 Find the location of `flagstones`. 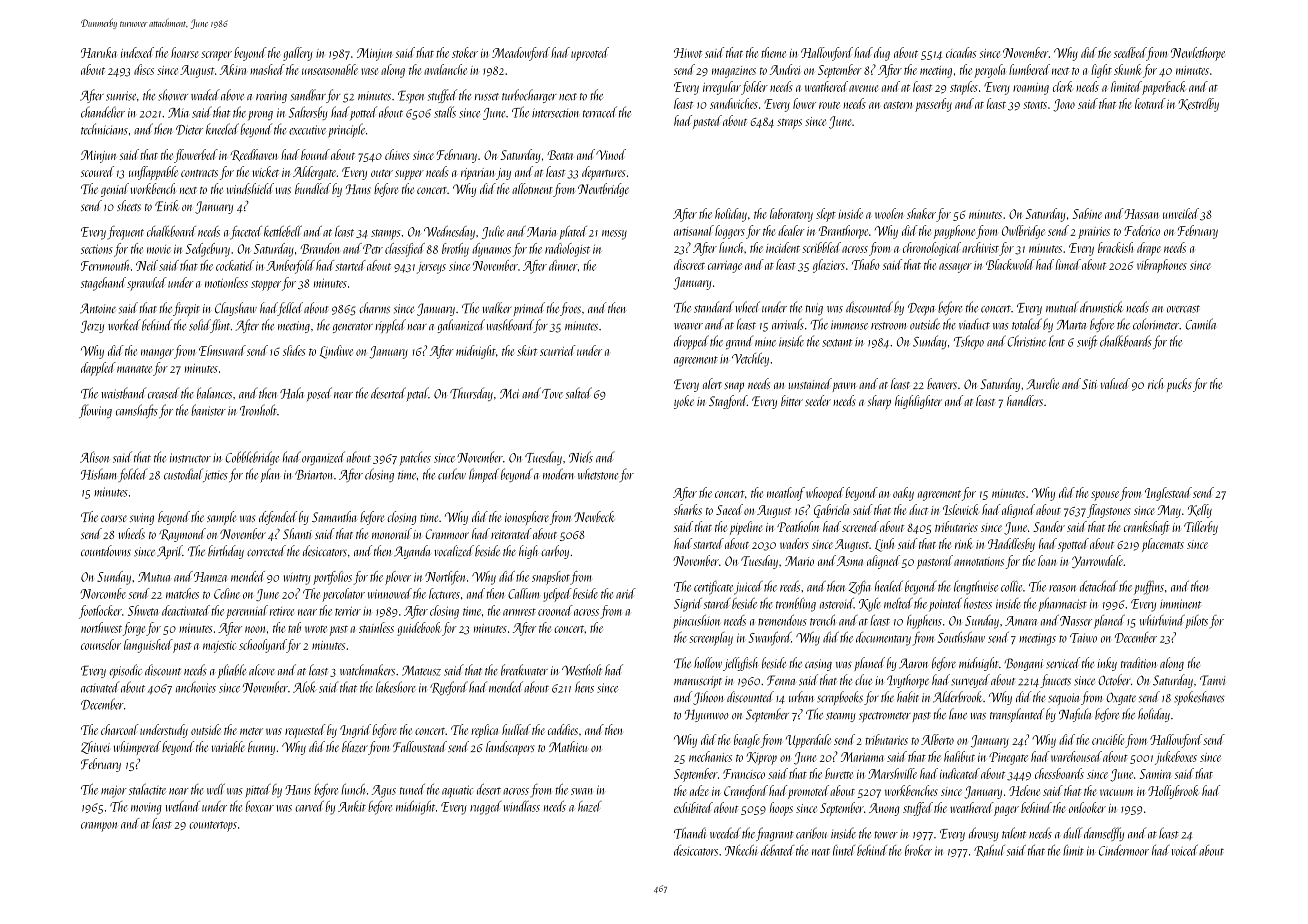

flagstones is located at coordinates (1109, 511).
